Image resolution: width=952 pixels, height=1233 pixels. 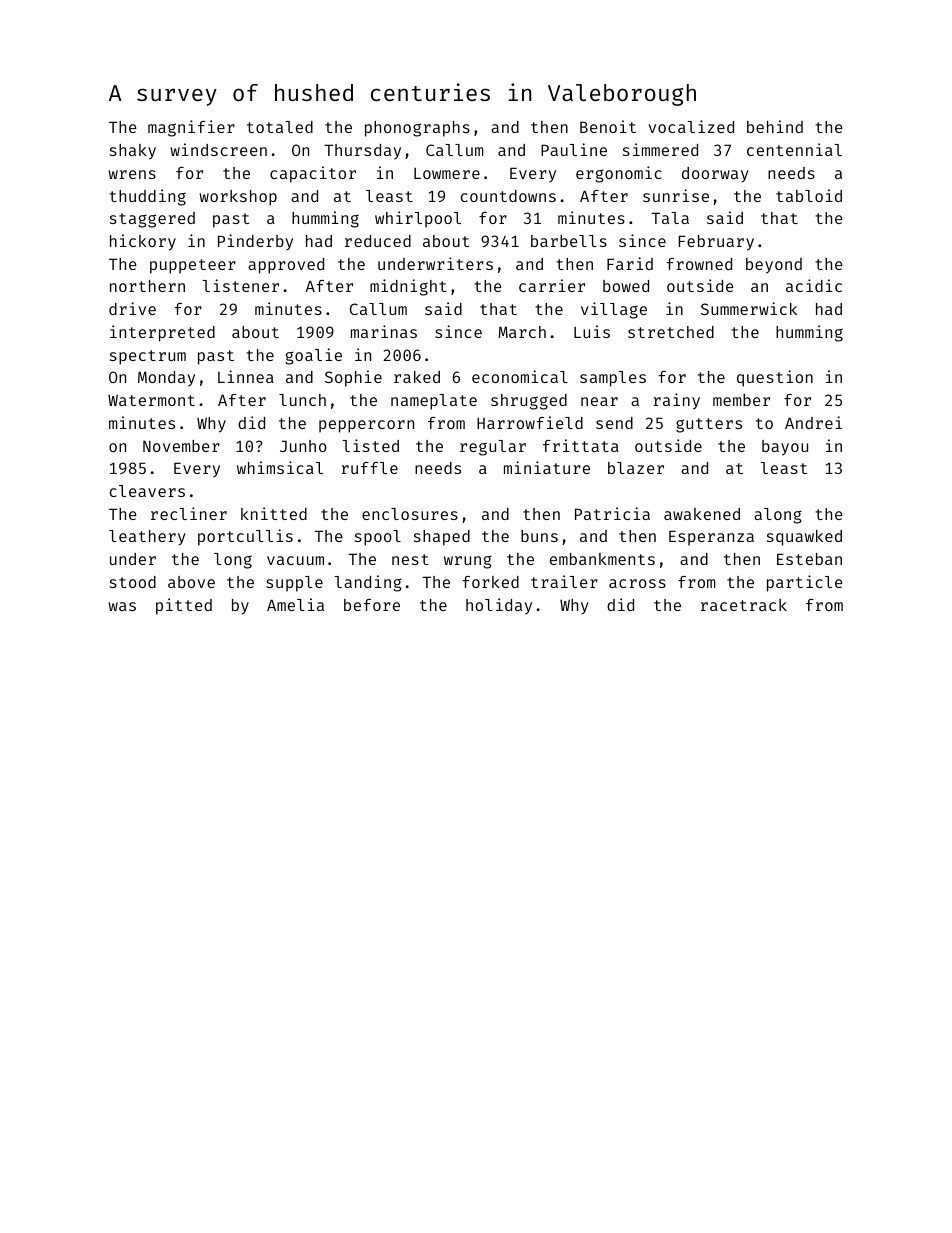 What do you see at coordinates (814, 285) in the image?
I see `acidic` at bounding box center [814, 285].
